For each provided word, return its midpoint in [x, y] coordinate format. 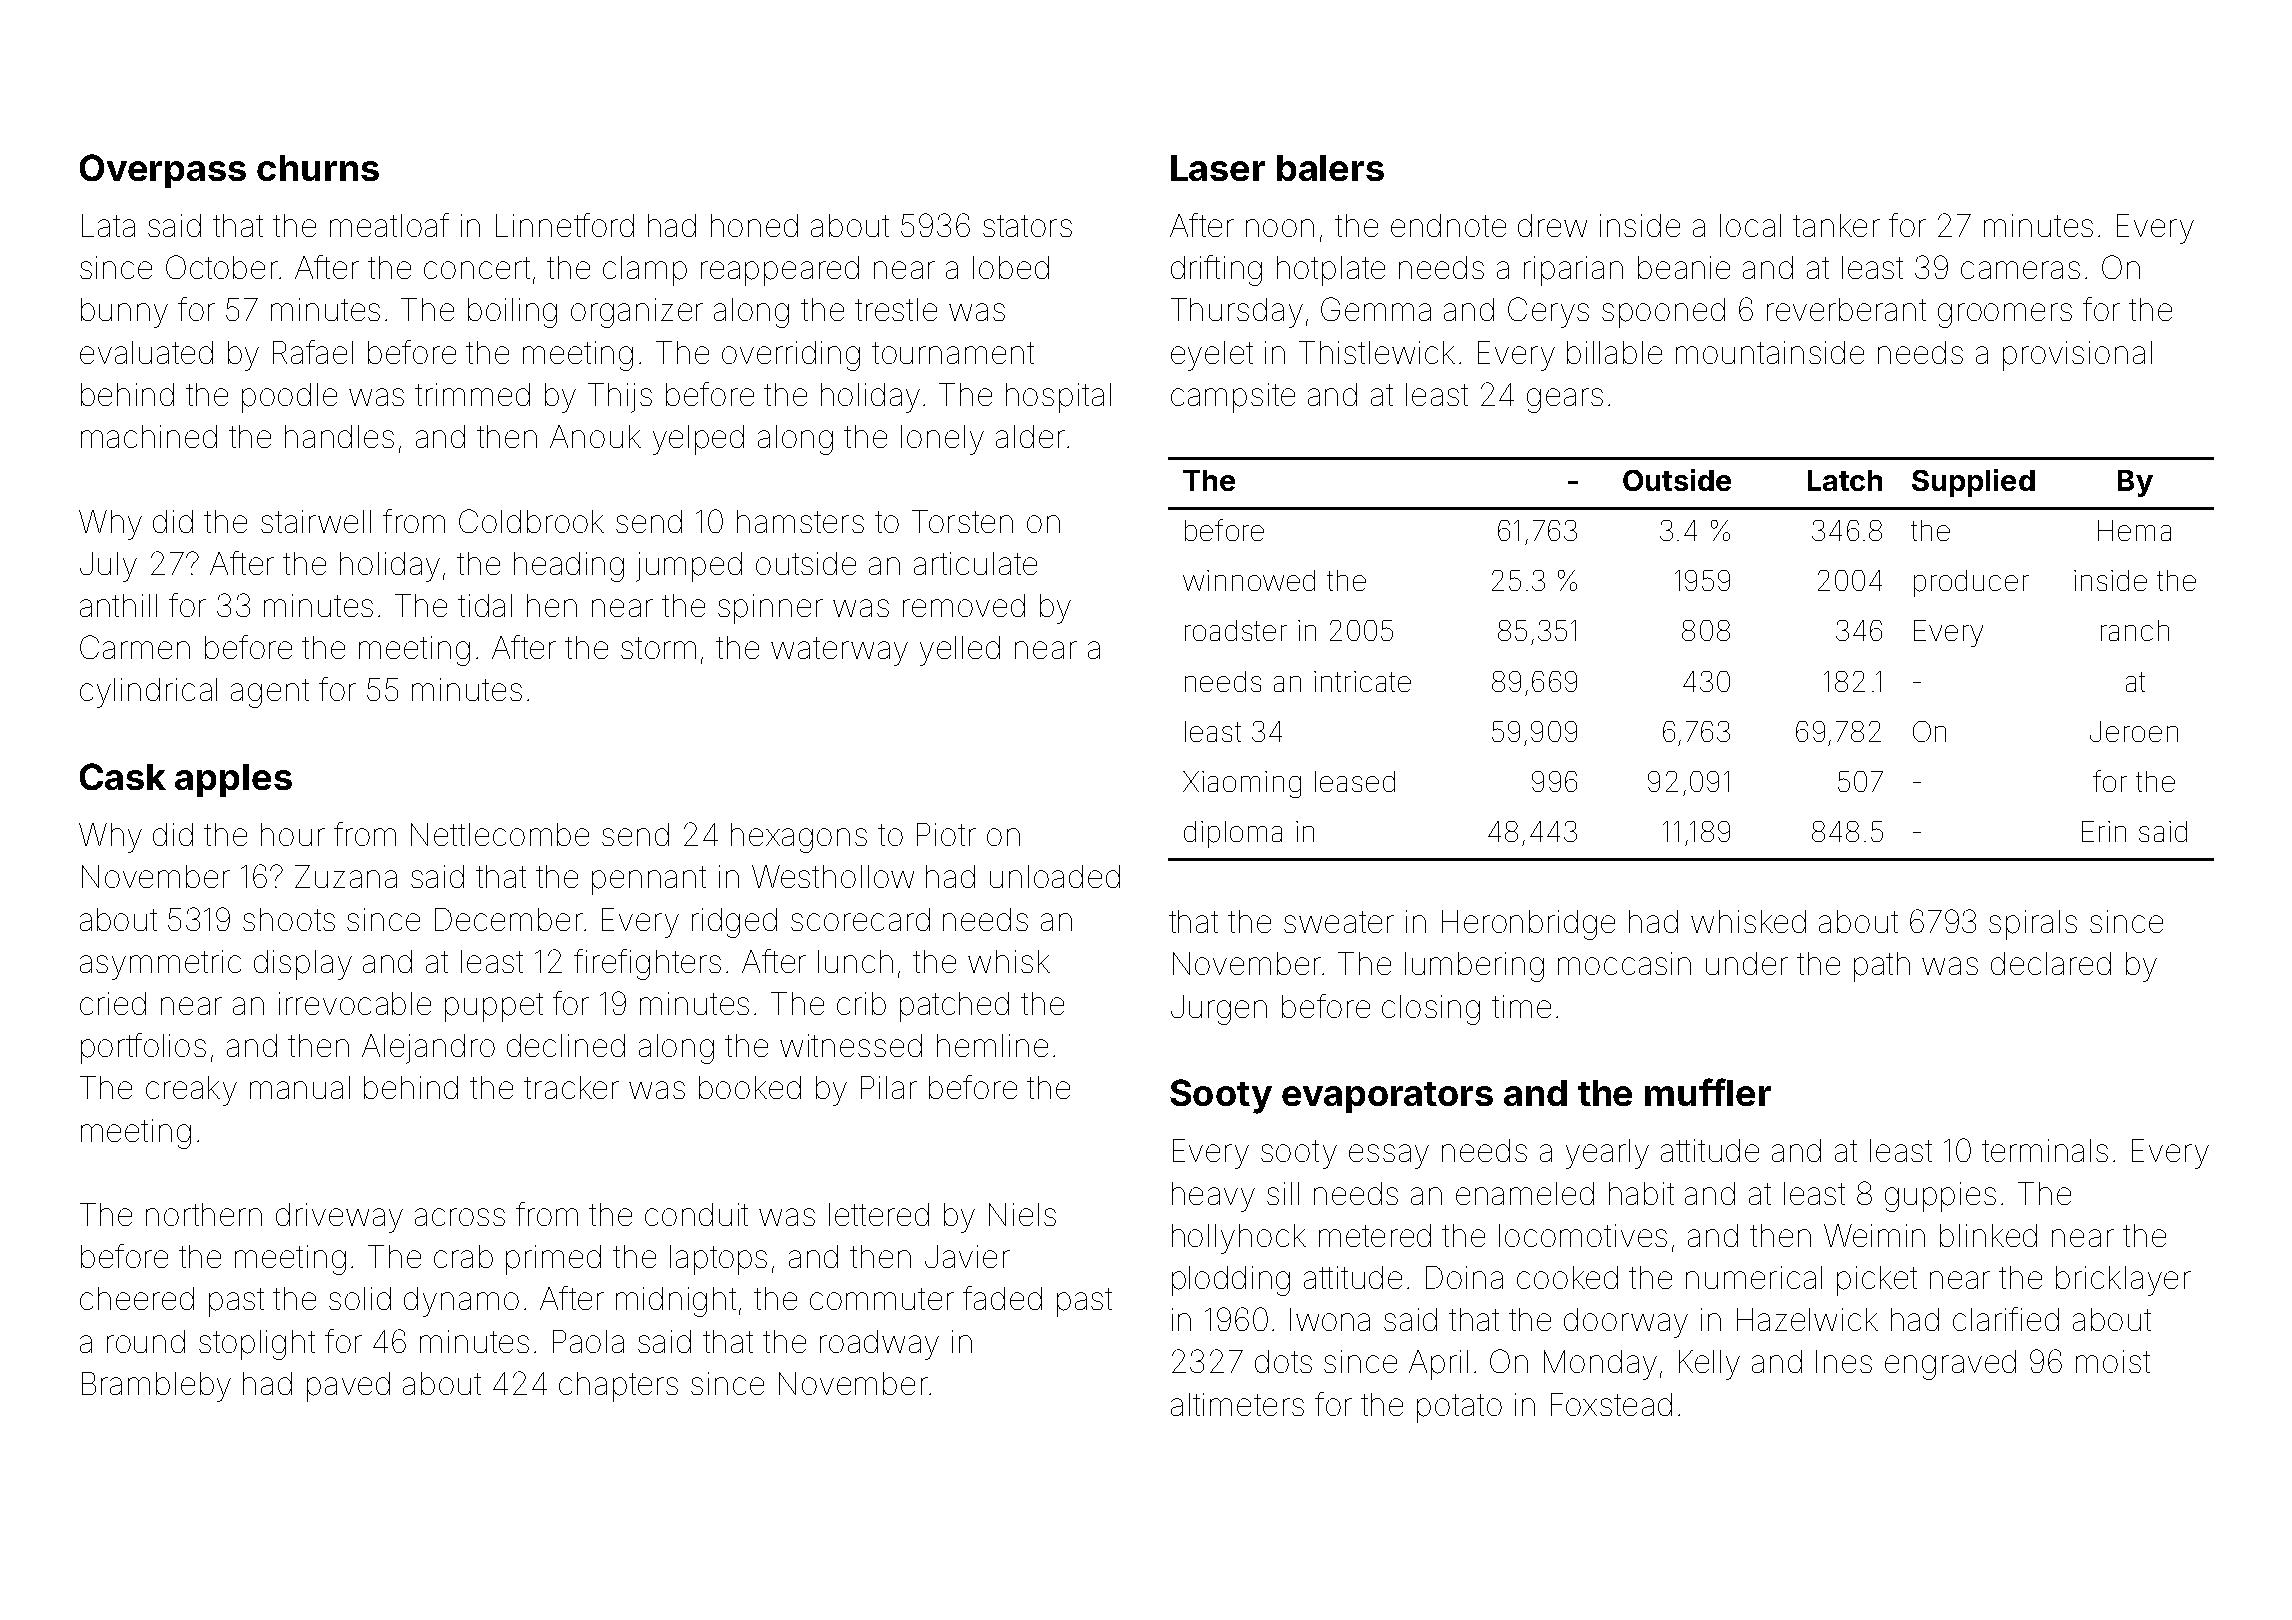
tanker [1836, 225]
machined [149, 436]
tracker [571, 1087]
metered [1375, 1235]
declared [2051, 963]
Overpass [163, 171]
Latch [1845, 480]
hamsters [800, 521]
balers [1330, 168]
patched [954, 1007]
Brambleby [156, 1387]
